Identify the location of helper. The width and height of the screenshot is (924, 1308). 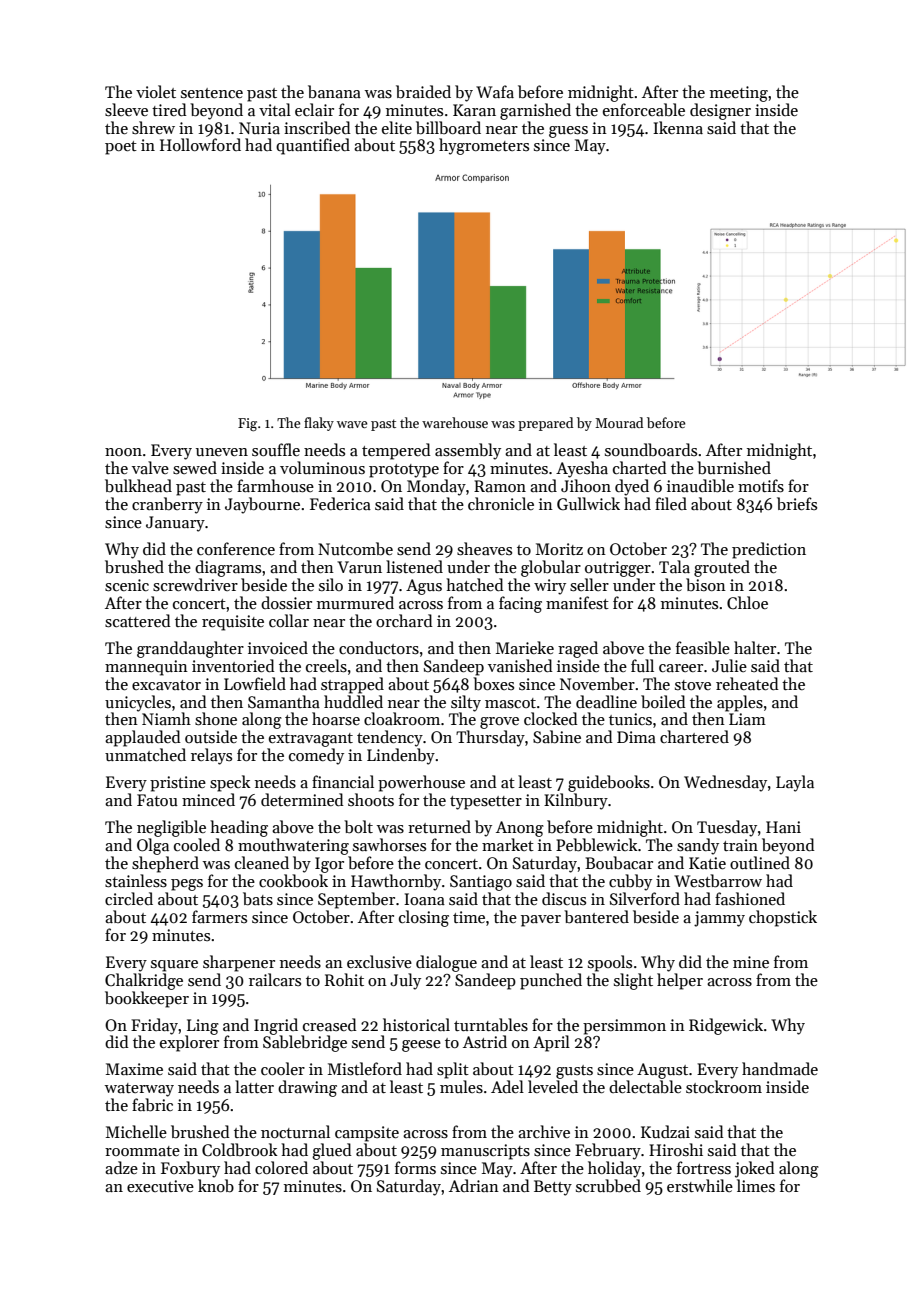
(680, 981).
